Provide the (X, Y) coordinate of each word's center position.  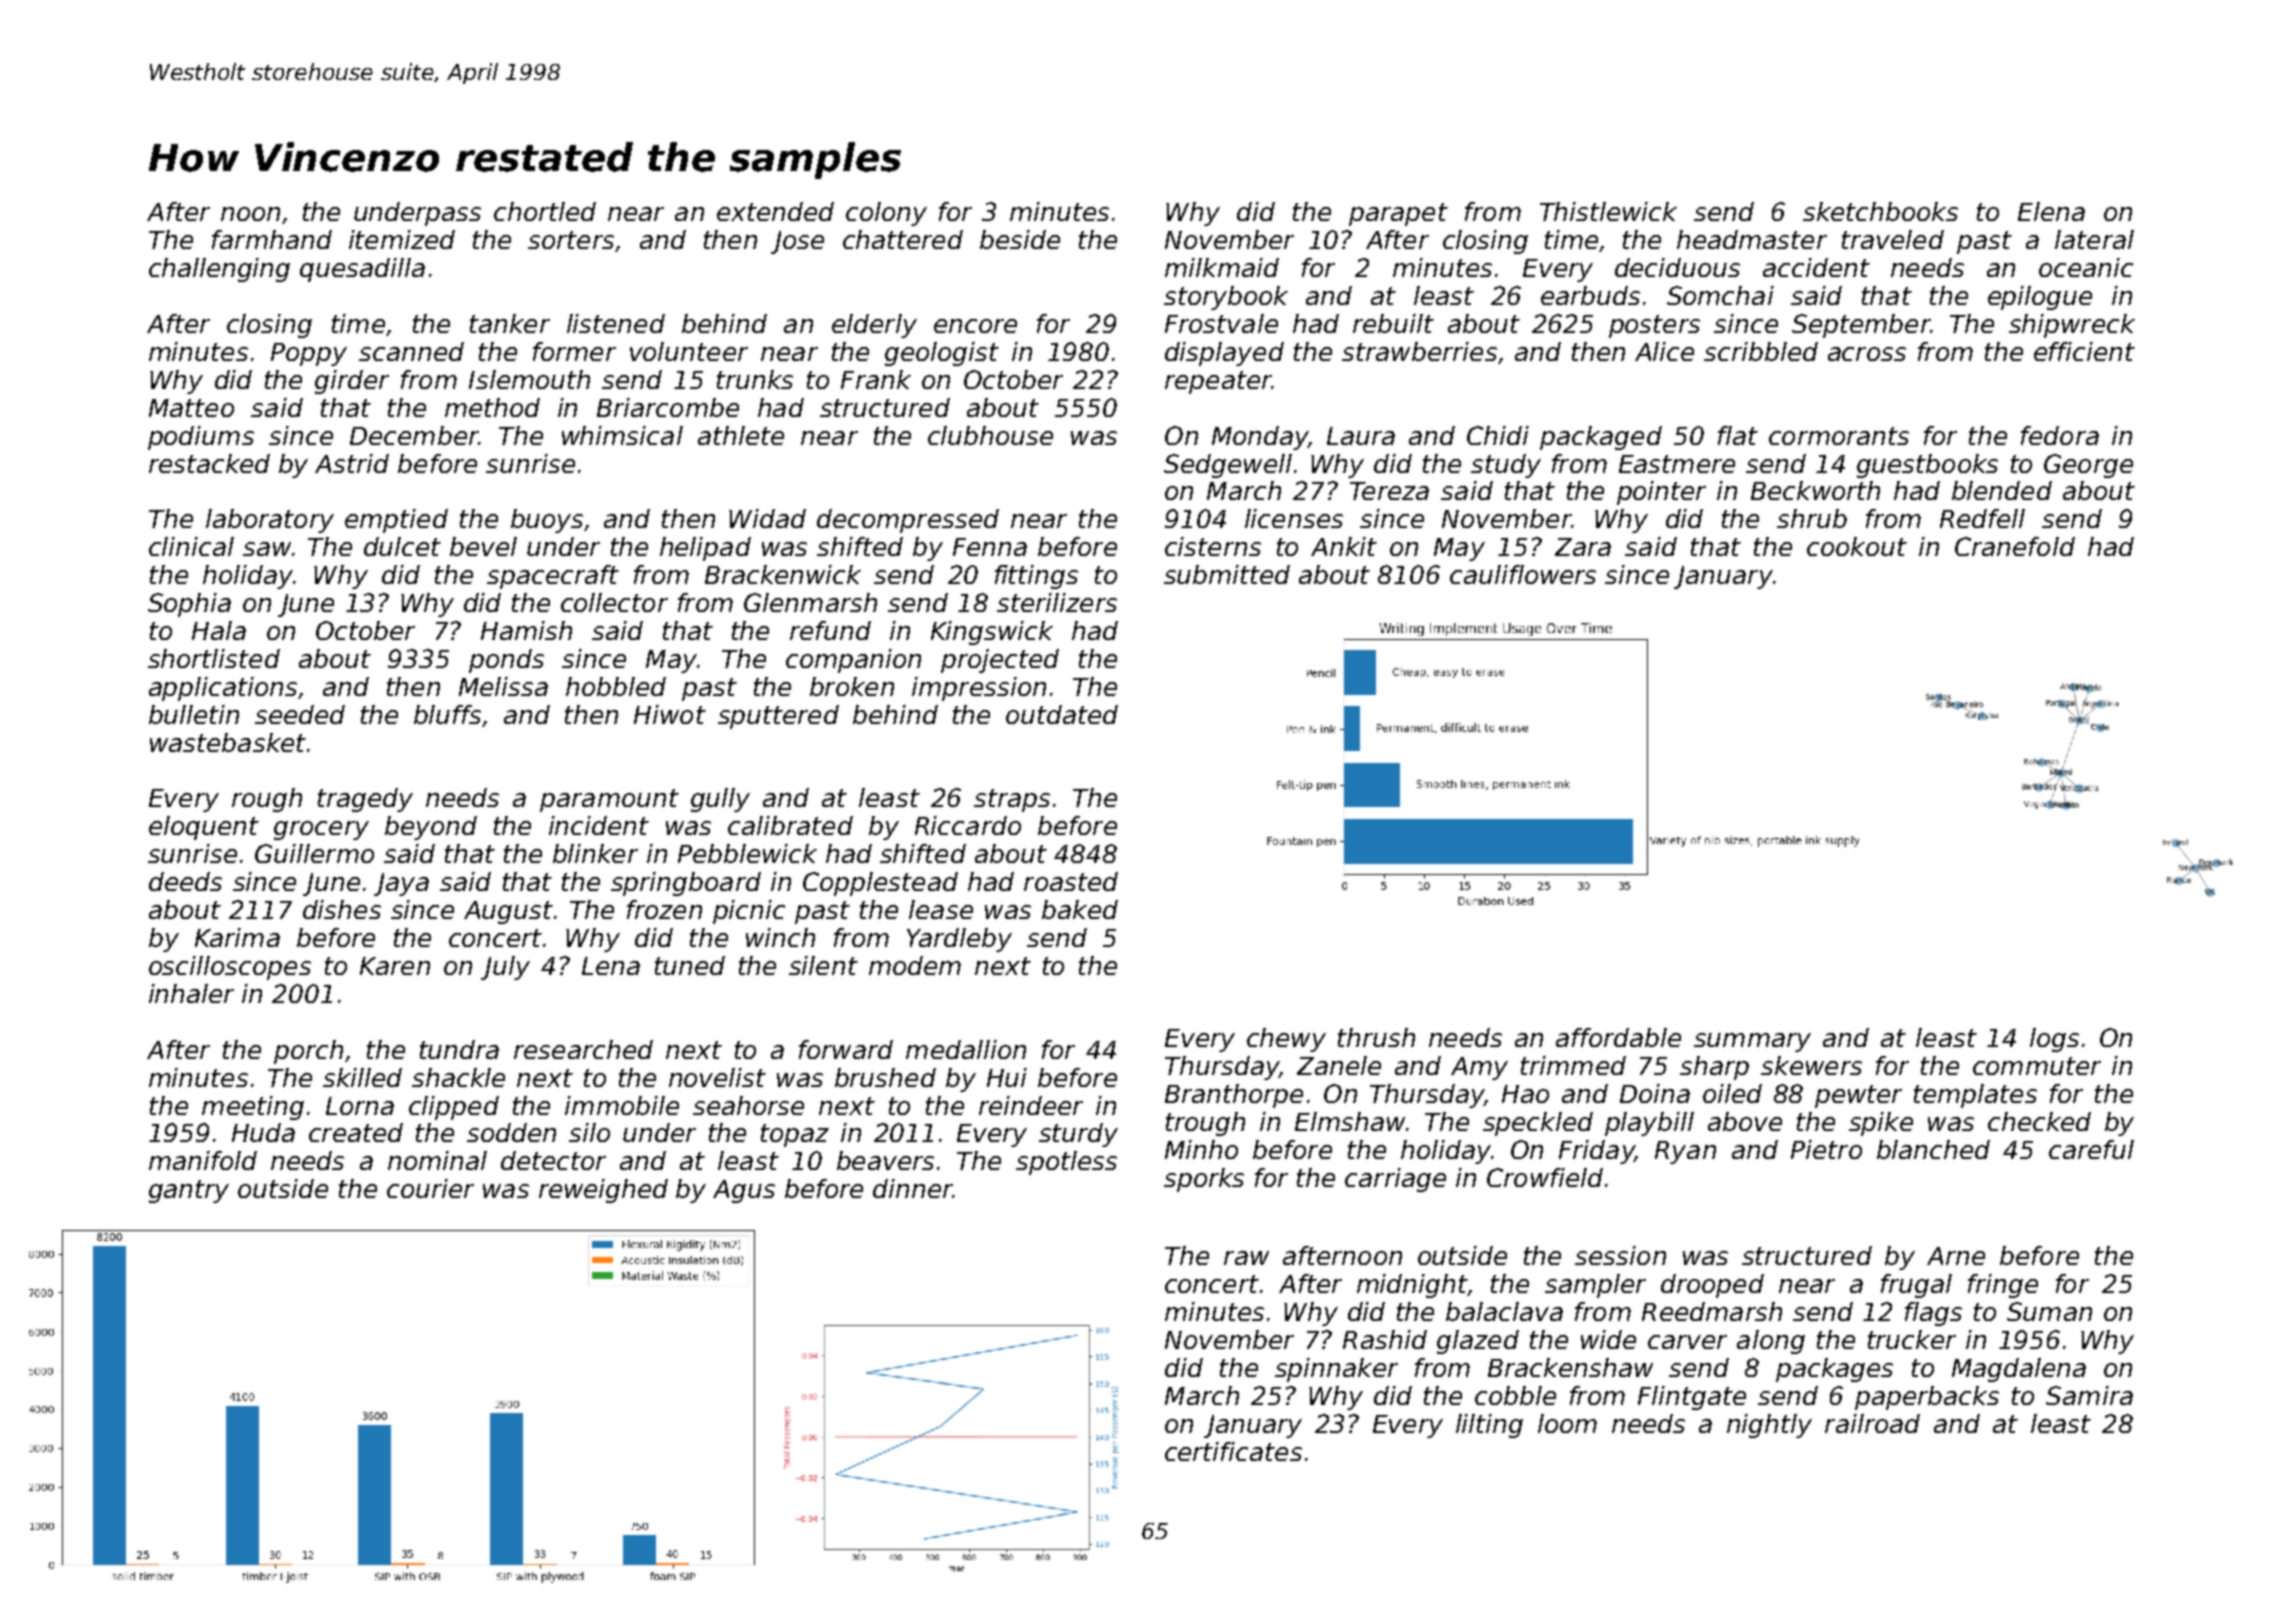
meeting (253, 1108)
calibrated (790, 825)
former (574, 351)
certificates (1233, 1451)
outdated (1062, 714)
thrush (1376, 1037)
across (1867, 354)
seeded (300, 714)
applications (223, 689)
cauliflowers (1523, 574)
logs (2054, 1040)
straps (1012, 800)
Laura (1361, 436)
